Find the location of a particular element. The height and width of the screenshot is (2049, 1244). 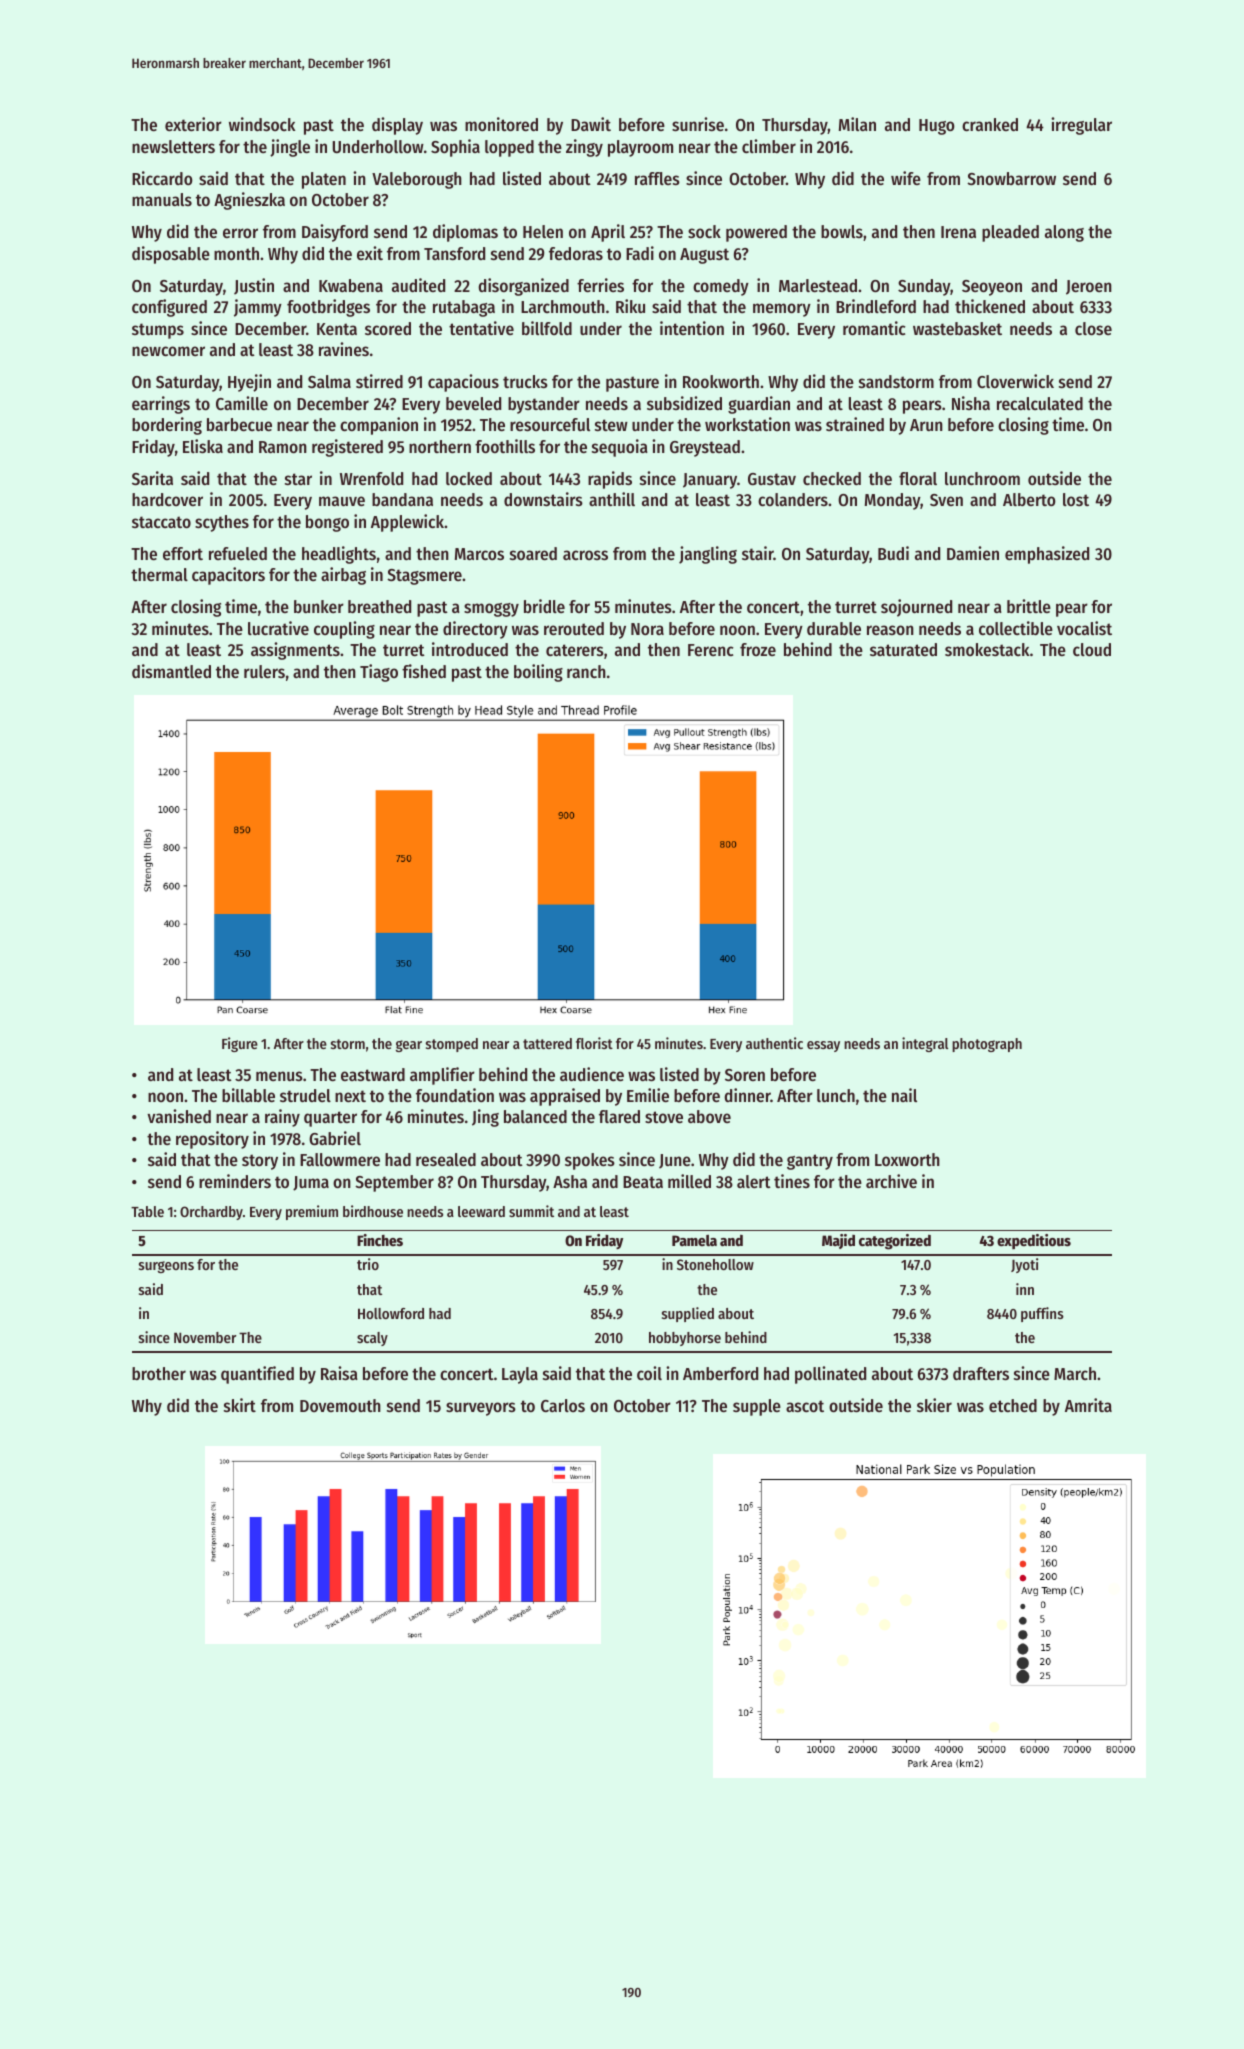

cranked is located at coordinates (990, 124).
